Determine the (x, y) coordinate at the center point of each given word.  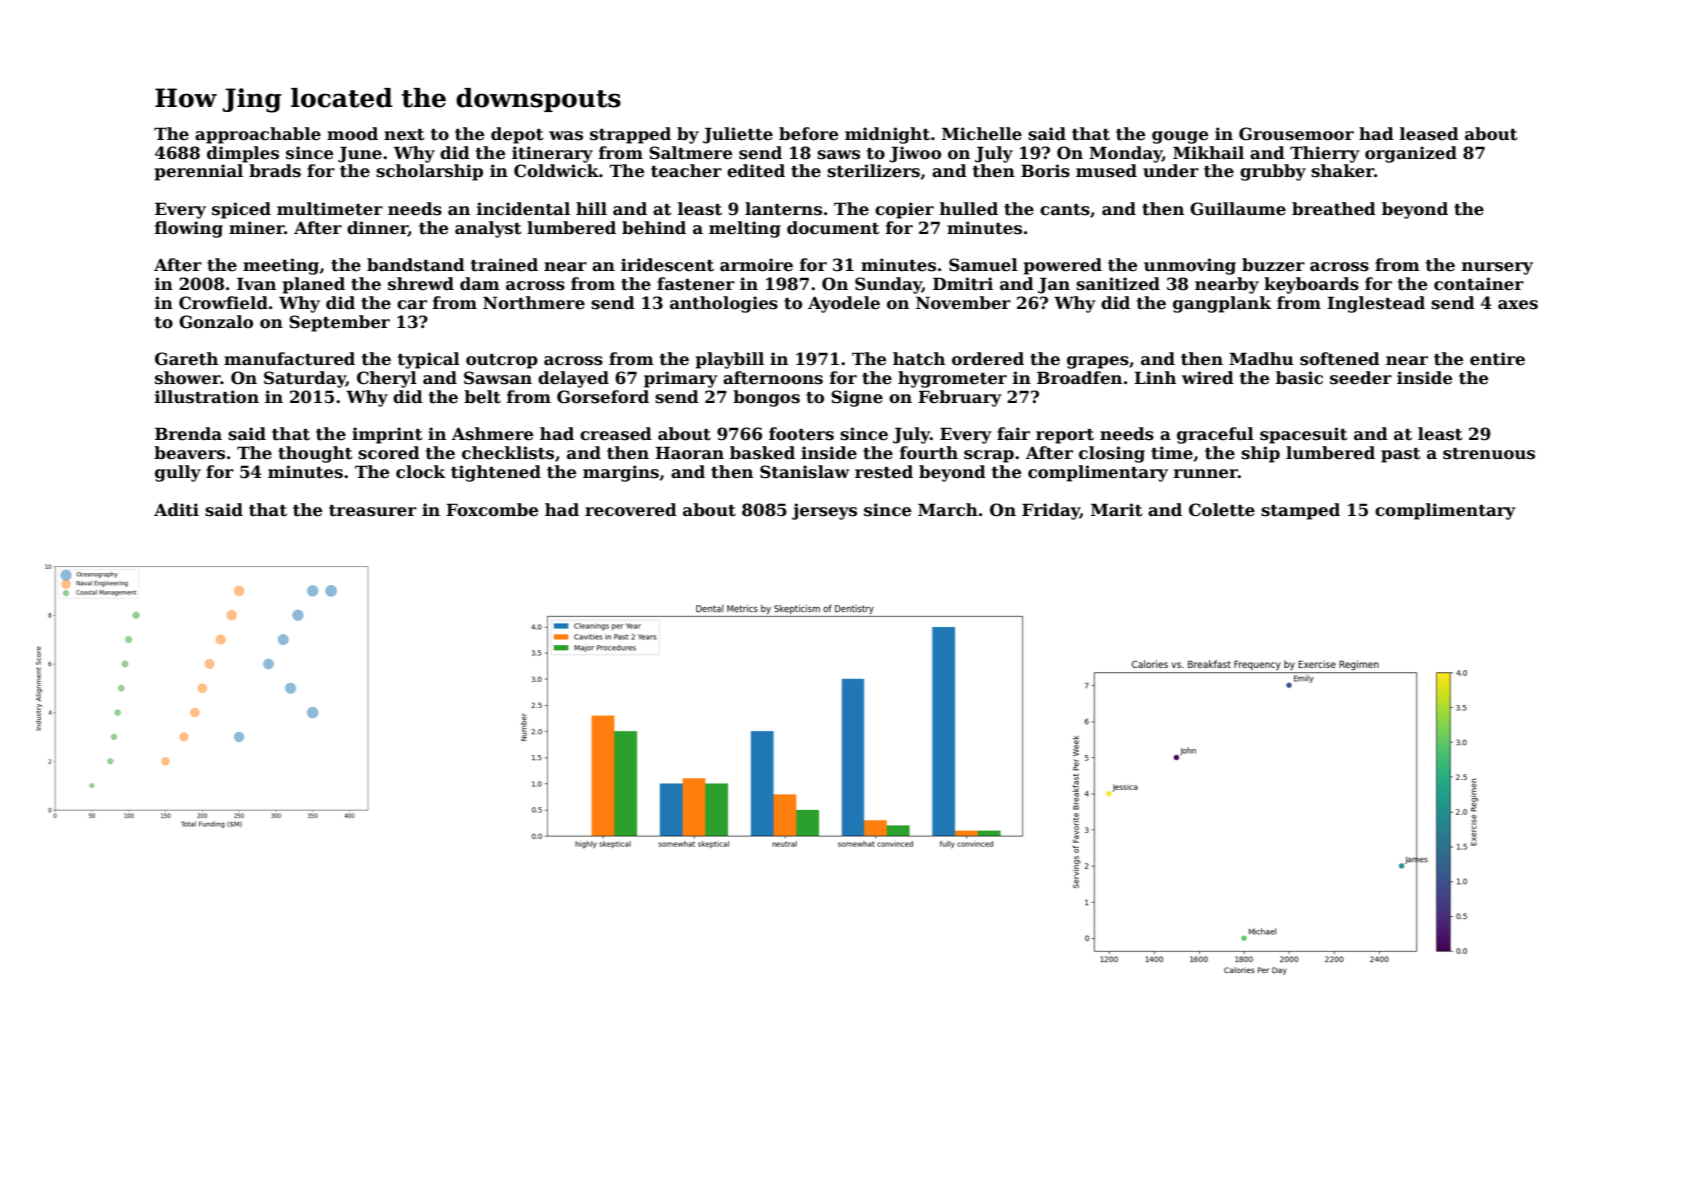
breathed (1334, 209)
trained (504, 265)
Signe (857, 398)
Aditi (176, 510)
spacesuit (1303, 435)
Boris (1045, 171)
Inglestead (1376, 304)
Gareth (186, 359)
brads (275, 171)
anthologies (724, 304)
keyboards (1311, 285)
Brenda (188, 434)
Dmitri (963, 284)
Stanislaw (804, 472)
